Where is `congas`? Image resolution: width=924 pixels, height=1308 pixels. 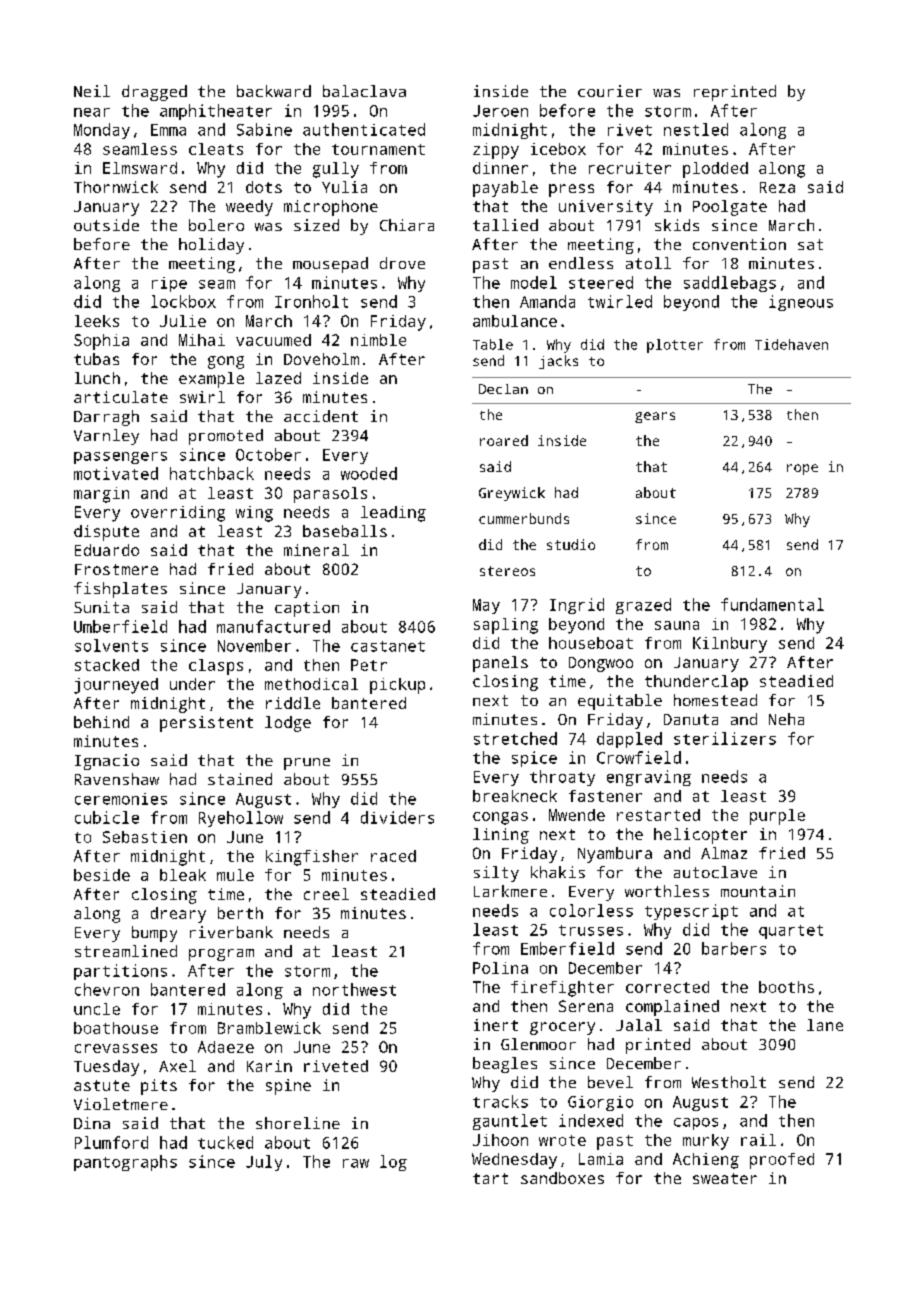 congas is located at coordinates (500, 818).
